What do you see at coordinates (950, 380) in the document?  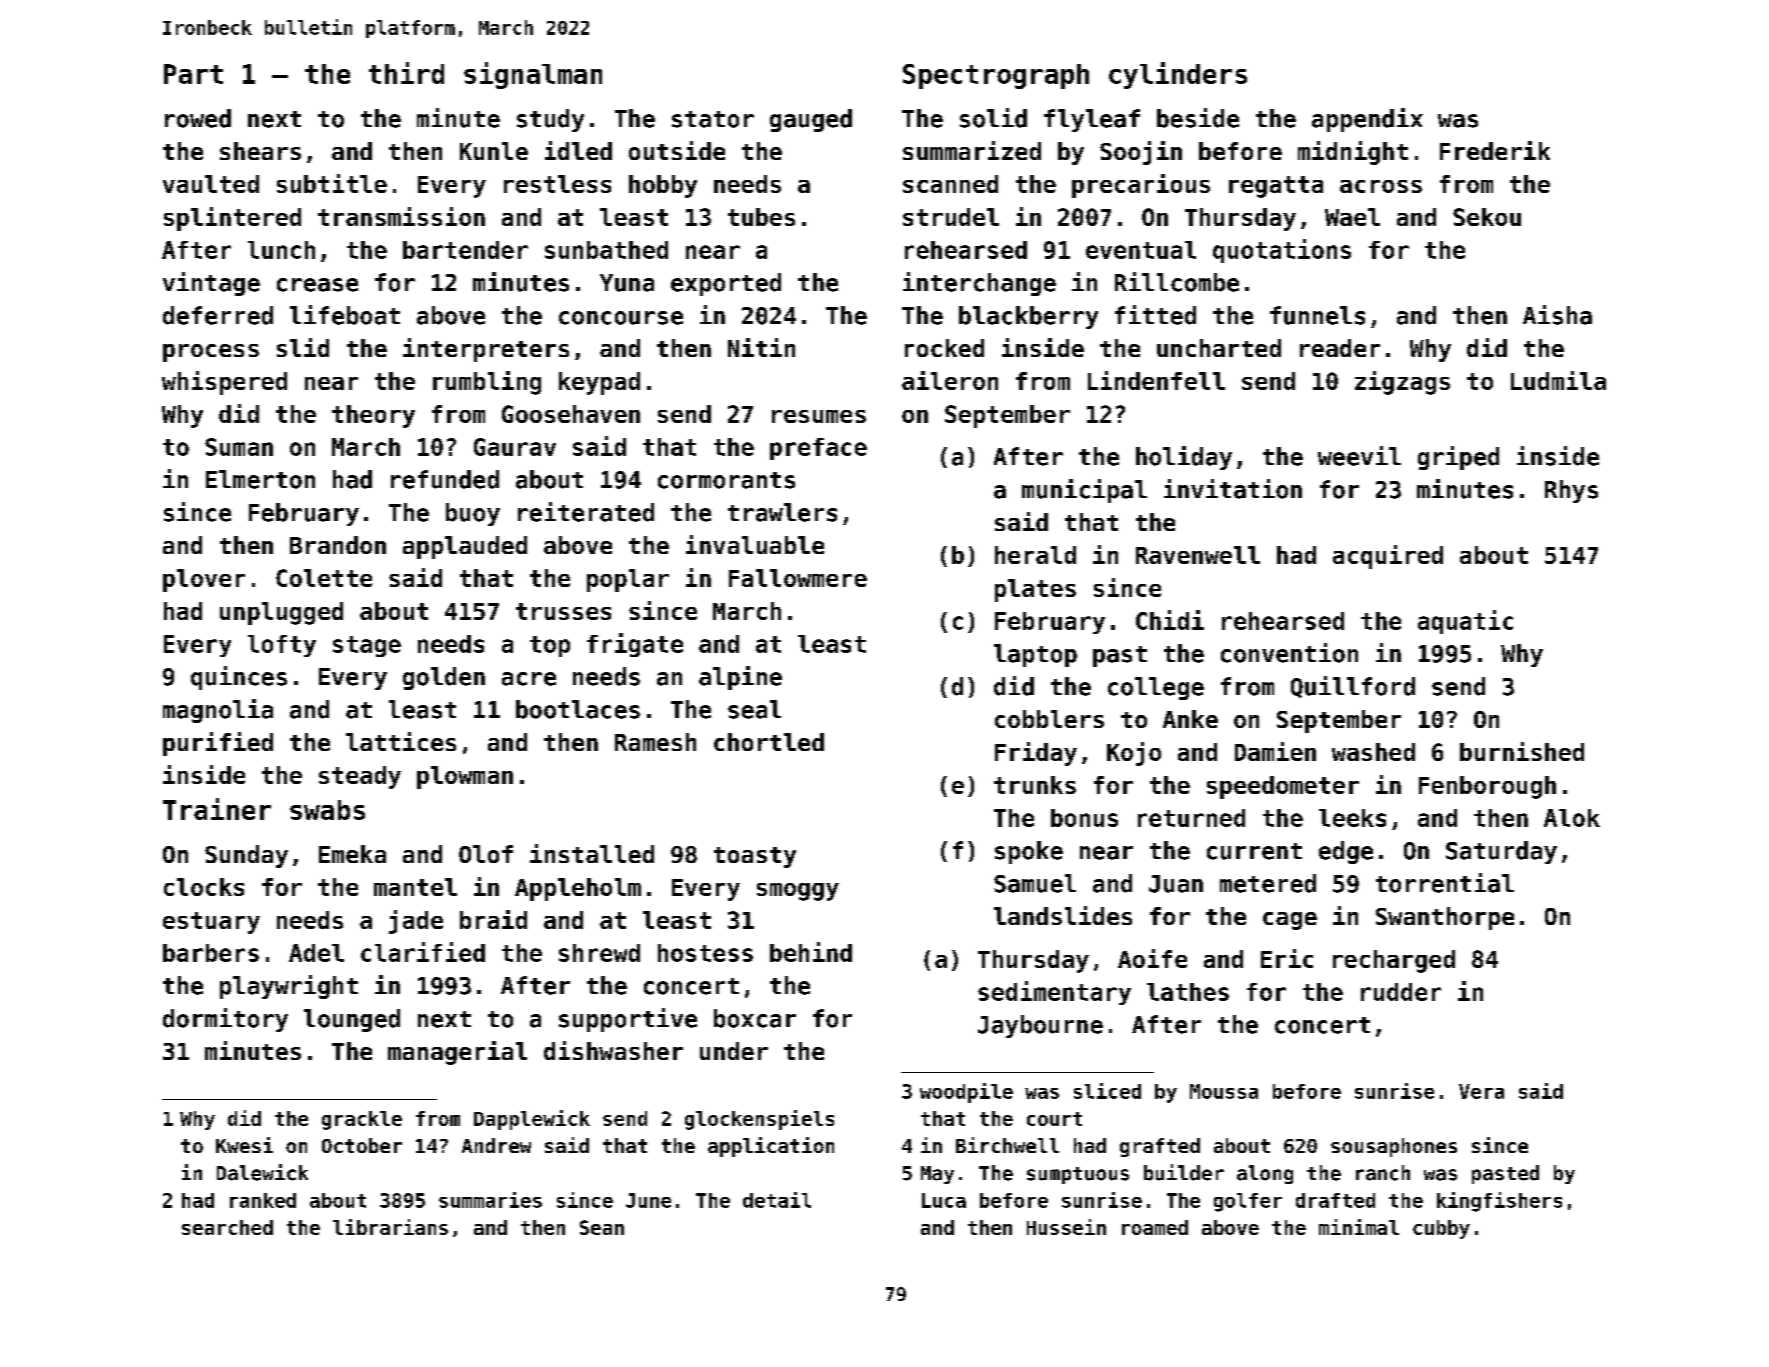 I see `aileron` at bounding box center [950, 380].
